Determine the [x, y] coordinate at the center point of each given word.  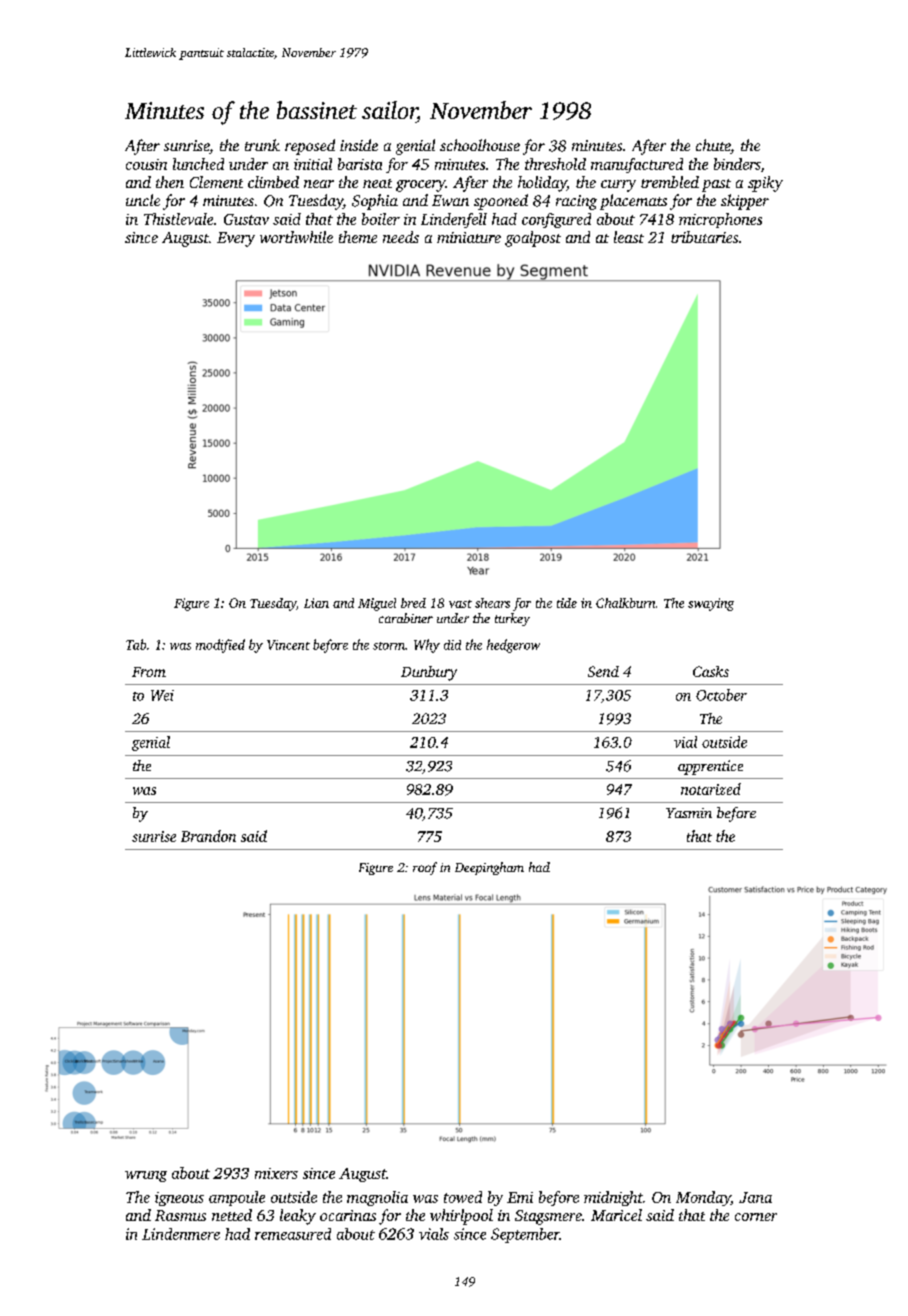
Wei [162, 695]
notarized [711, 789]
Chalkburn [625, 603]
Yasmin [689, 813]
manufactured [637, 165]
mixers [276, 1173]
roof [425, 868]
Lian [316, 603]
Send [603, 671]
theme [358, 237]
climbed [273, 182]
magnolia [377, 1198]
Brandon [208, 836]
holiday [542, 184]
